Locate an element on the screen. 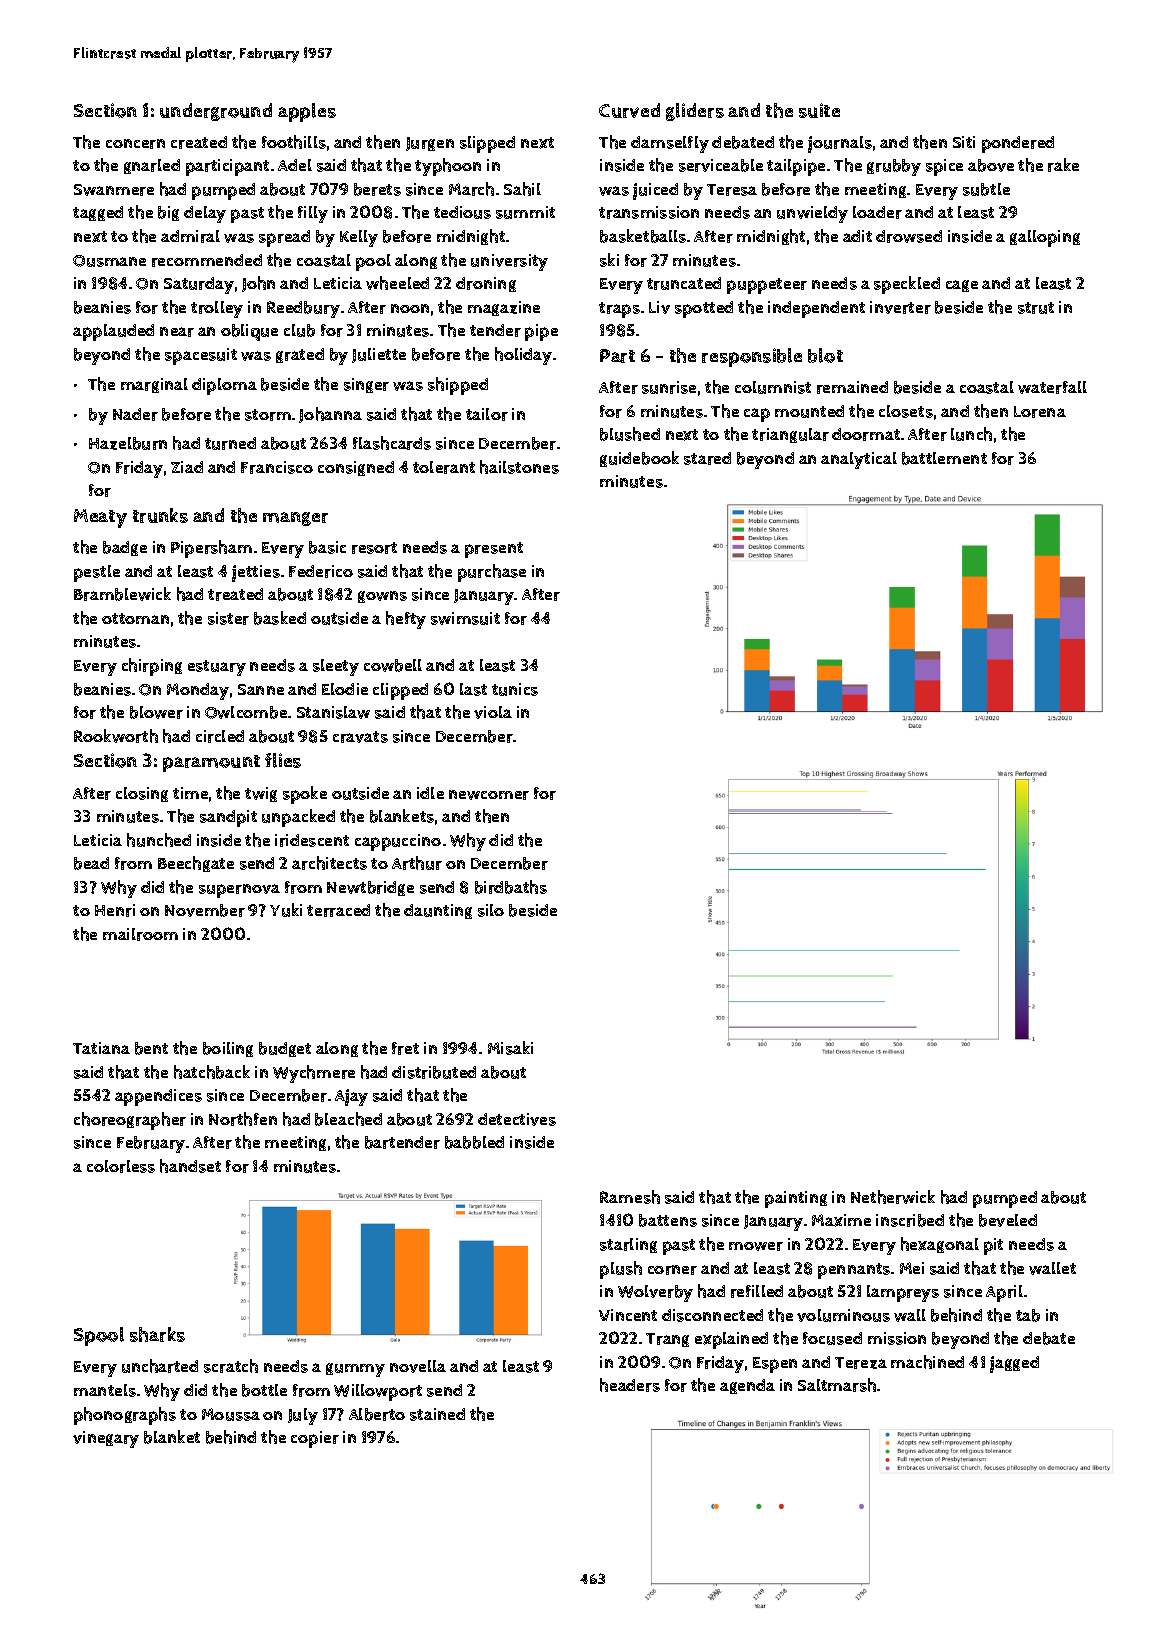  sharks is located at coordinates (157, 1334).
